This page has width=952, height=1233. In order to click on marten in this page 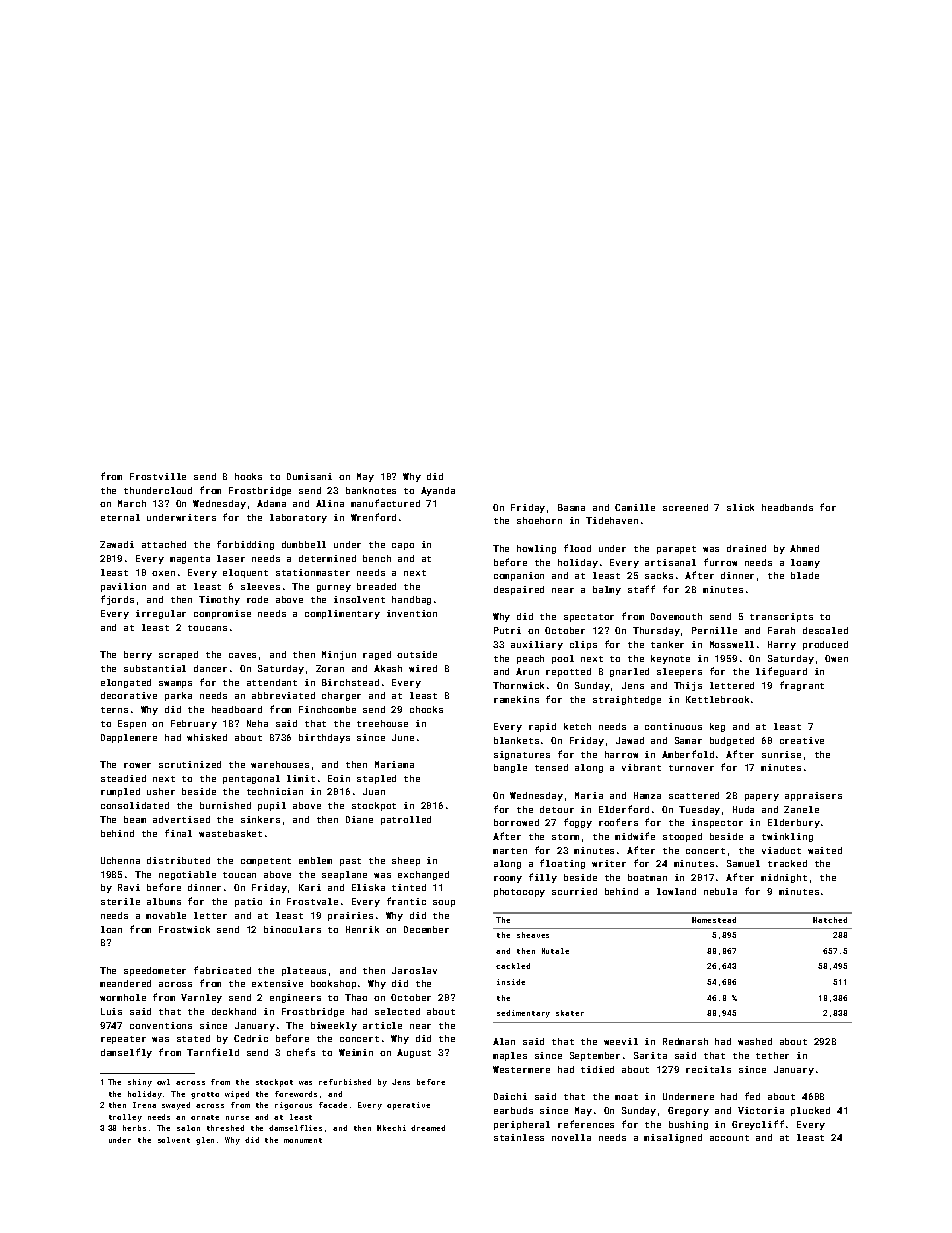, I will do `click(510, 851)`.
